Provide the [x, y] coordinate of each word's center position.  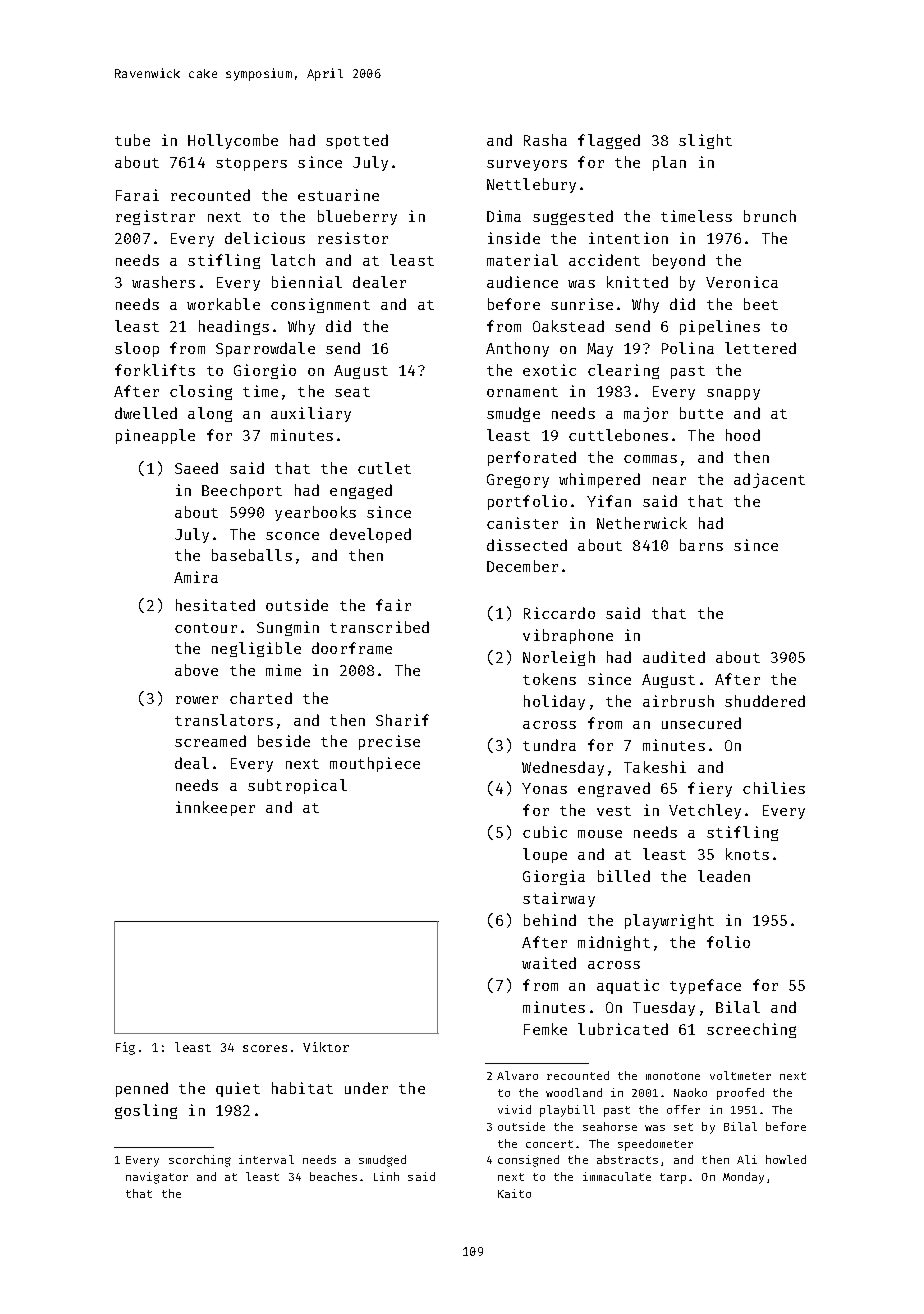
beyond [679, 261]
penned [142, 1089]
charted [261, 698]
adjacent [769, 480]
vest [614, 811]
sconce [292, 536]
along [210, 414]
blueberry [357, 217]
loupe [545, 855]
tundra [549, 745]
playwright [669, 921]
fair [393, 605]
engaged [361, 491]
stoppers [251, 164]
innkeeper [215, 808]
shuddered [765, 701]
